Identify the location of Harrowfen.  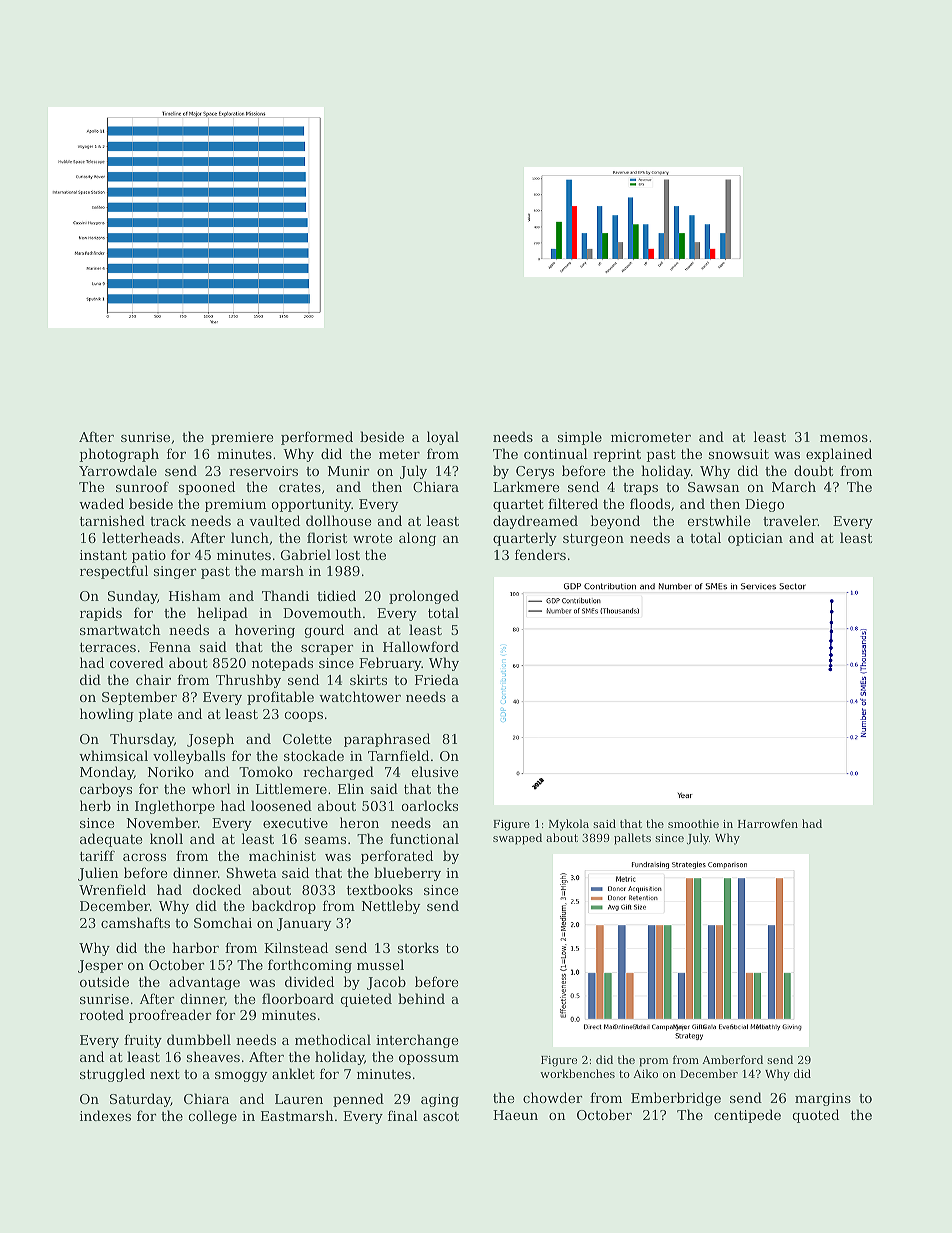
(768, 823).
